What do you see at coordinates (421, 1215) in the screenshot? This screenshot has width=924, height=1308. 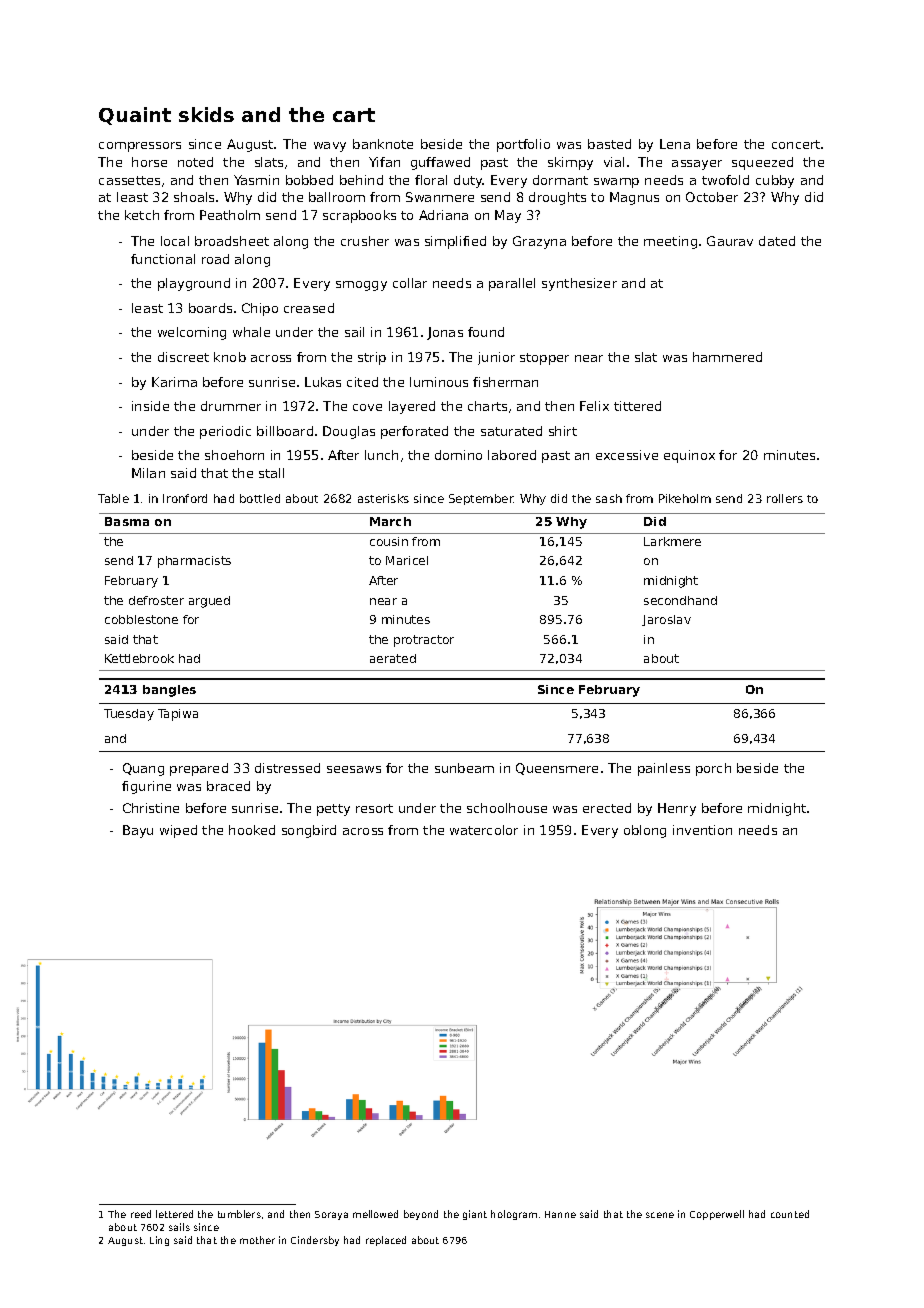 I see `beyond` at bounding box center [421, 1215].
